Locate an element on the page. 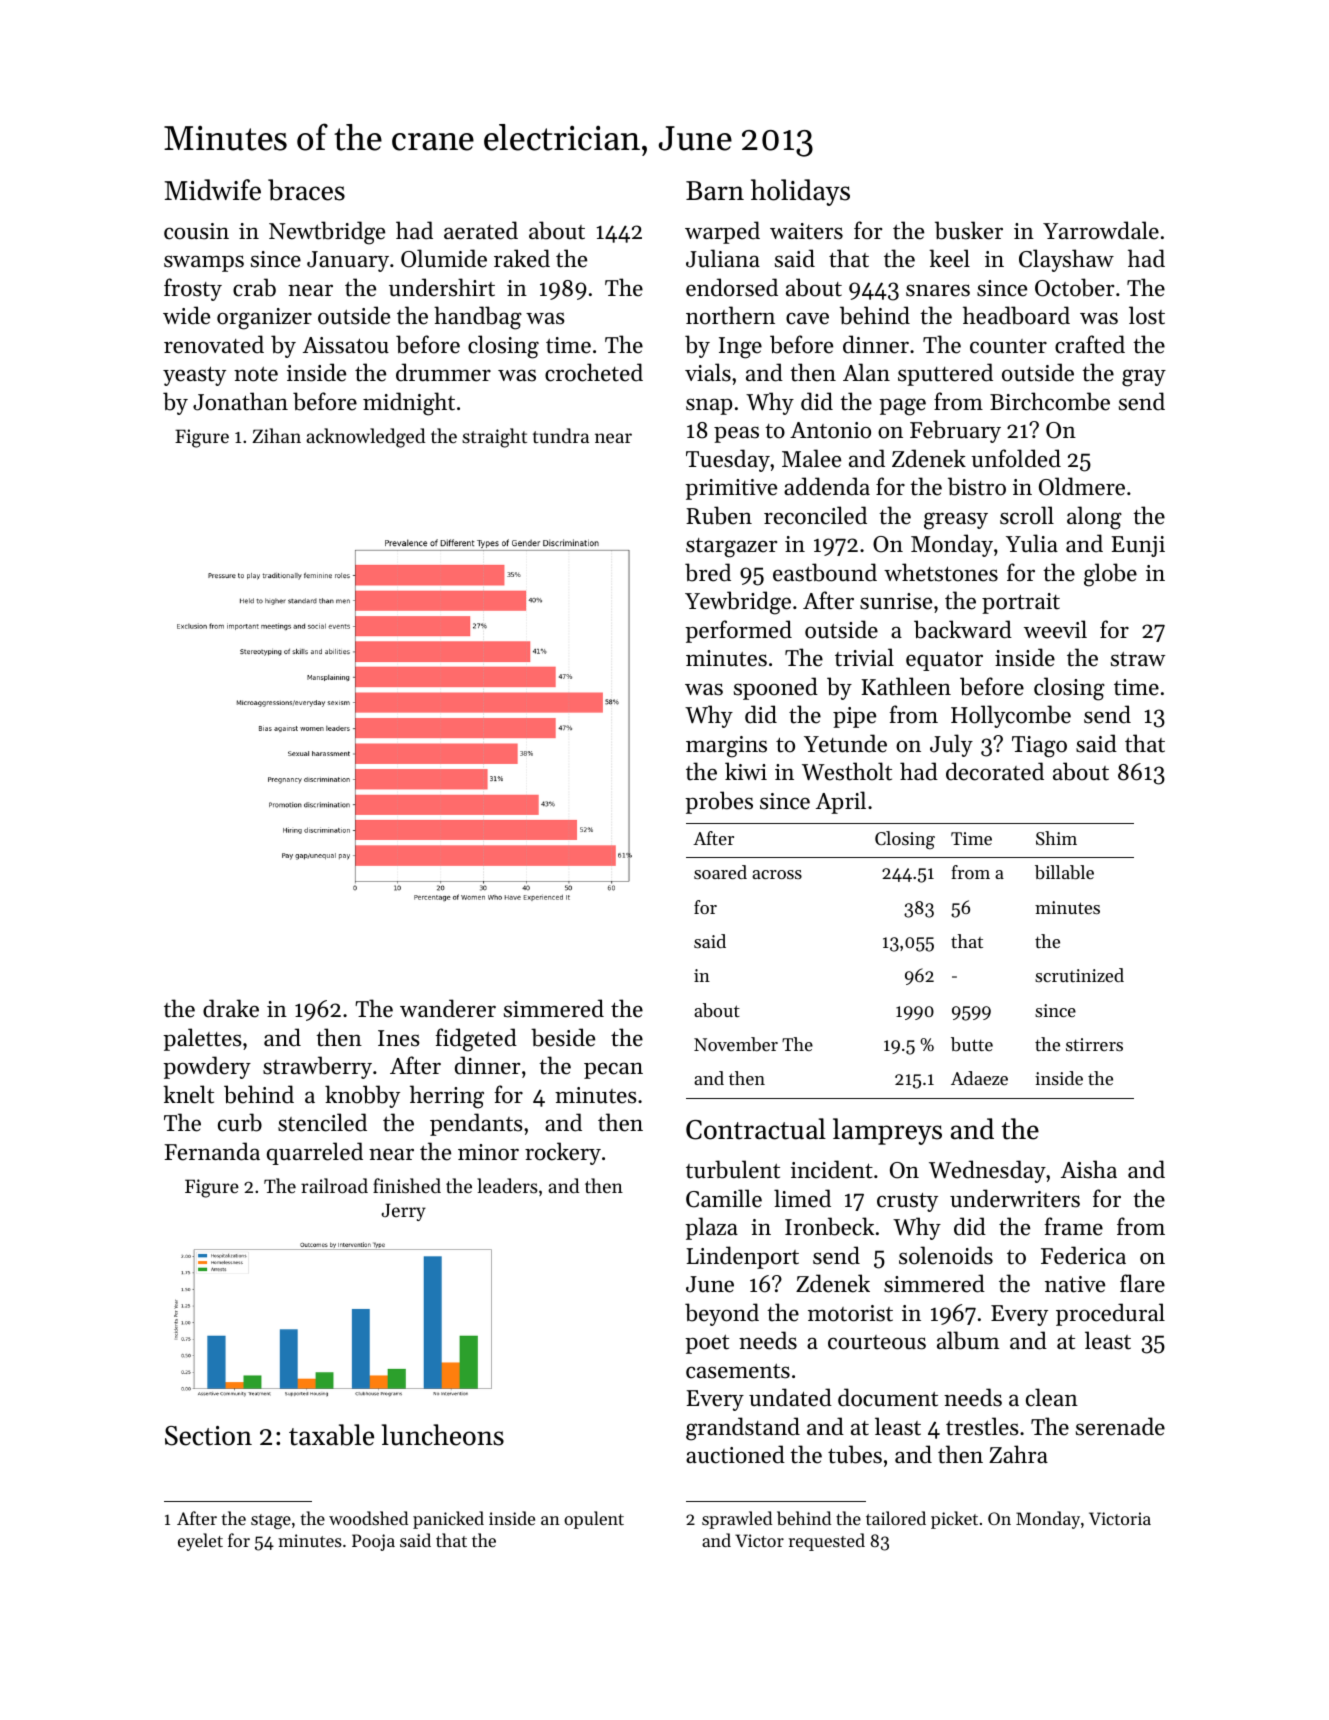  cousin is located at coordinates (196, 231).
